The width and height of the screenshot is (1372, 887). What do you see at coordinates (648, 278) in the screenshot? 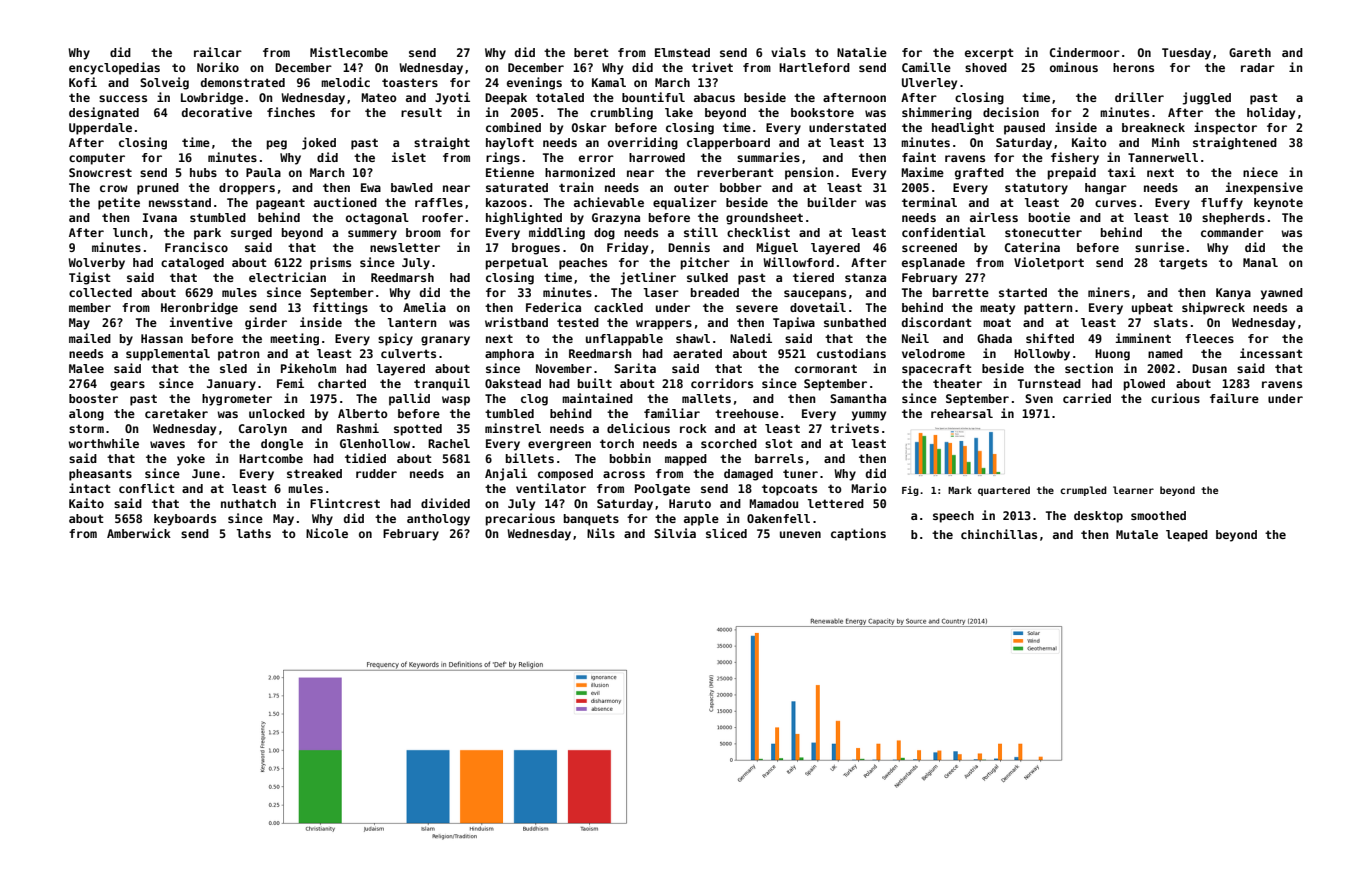
I see `jetliner` at bounding box center [648, 278].
